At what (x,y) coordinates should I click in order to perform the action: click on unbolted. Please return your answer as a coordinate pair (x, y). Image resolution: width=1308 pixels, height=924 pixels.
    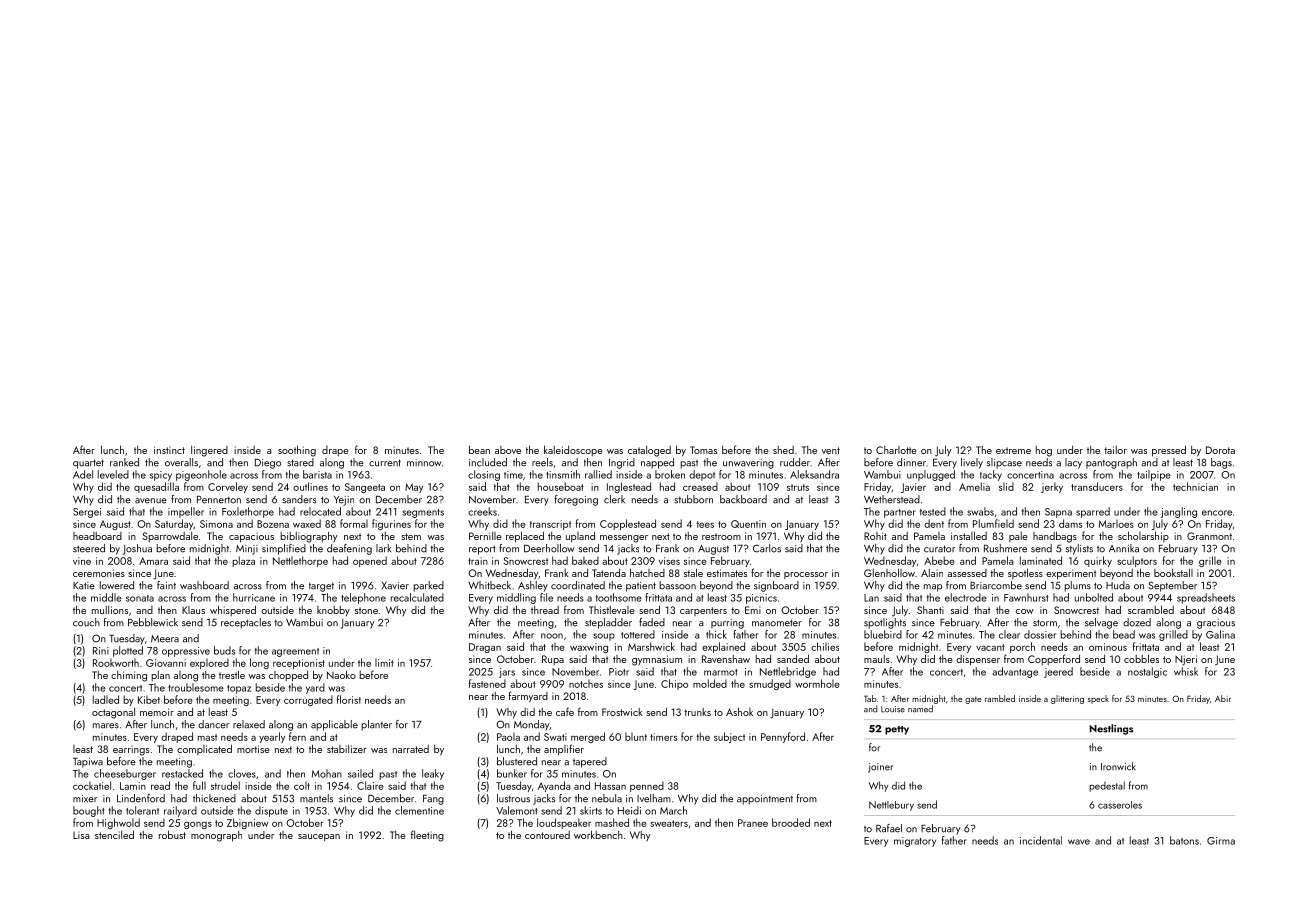
    Looking at the image, I should click on (1094, 597).
